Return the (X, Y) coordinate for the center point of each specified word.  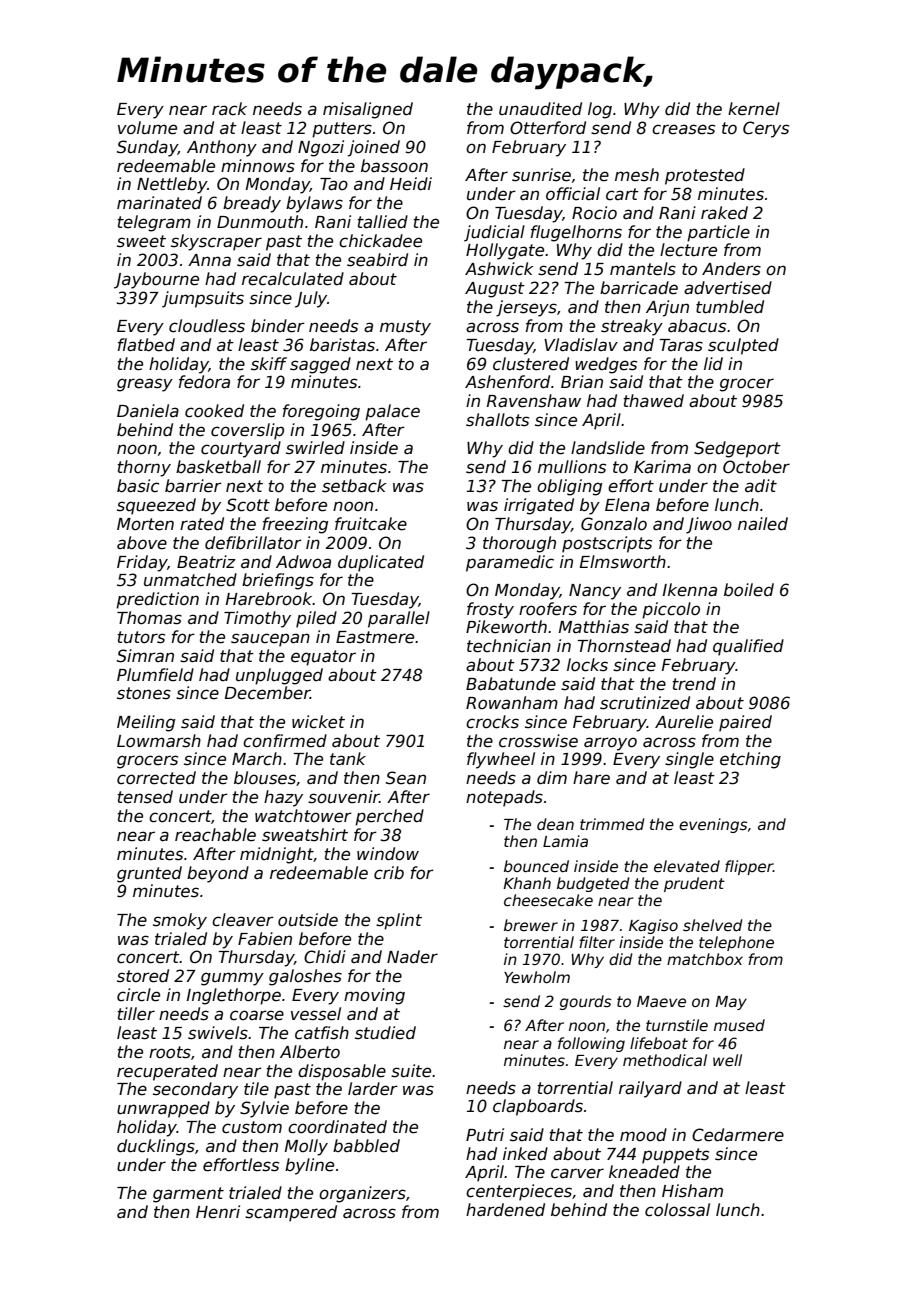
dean (555, 824)
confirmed (285, 741)
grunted (149, 874)
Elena (627, 505)
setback (354, 486)
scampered (291, 1213)
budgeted (593, 884)
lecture (688, 250)
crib (389, 873)
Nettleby (172, 185)
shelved (713, 925)
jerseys (526, 308)
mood (643, 1135)
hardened (505, 1210)
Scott (248, 505)
